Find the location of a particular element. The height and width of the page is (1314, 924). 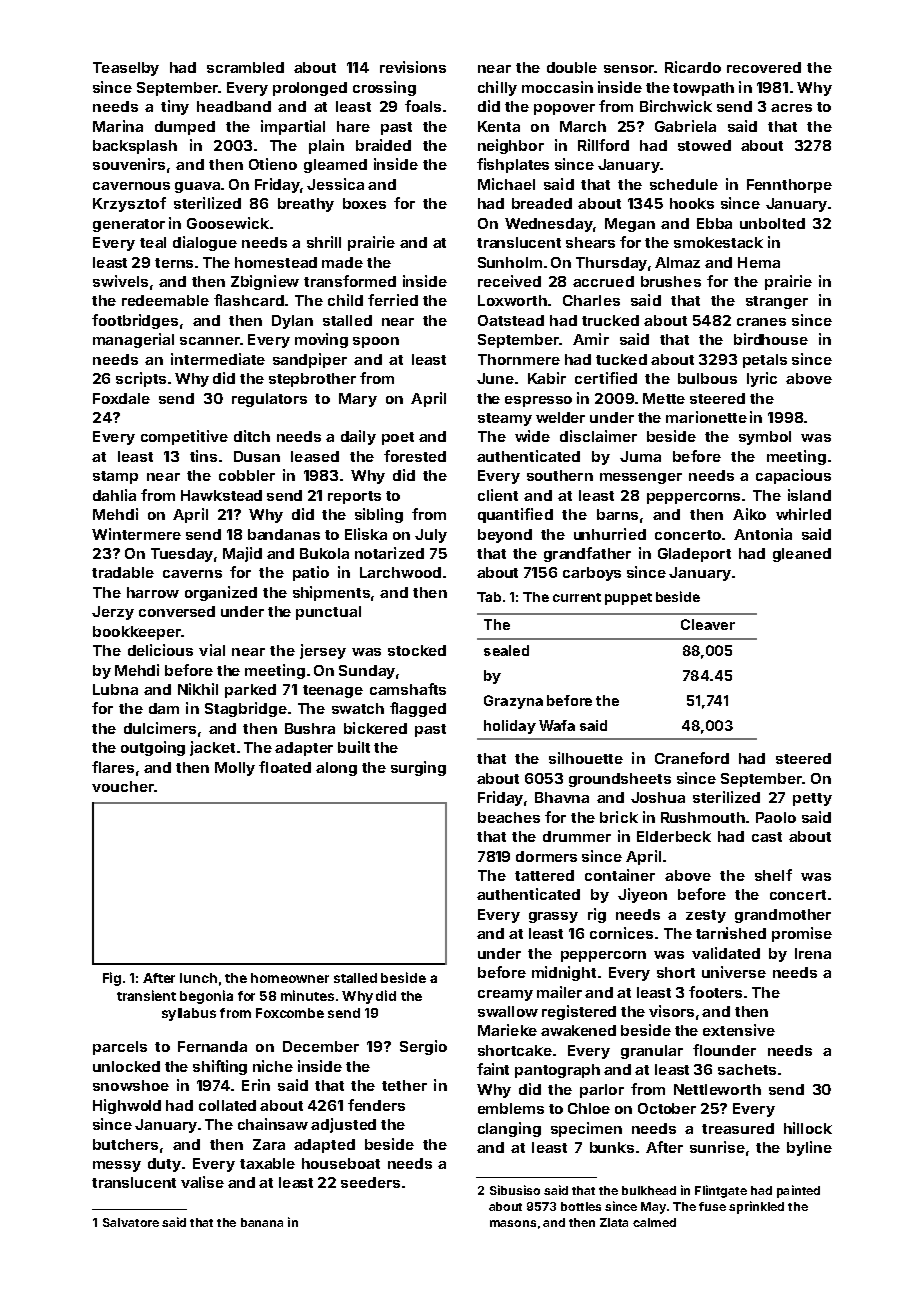

revisions is located at coordinates (413, 67).
